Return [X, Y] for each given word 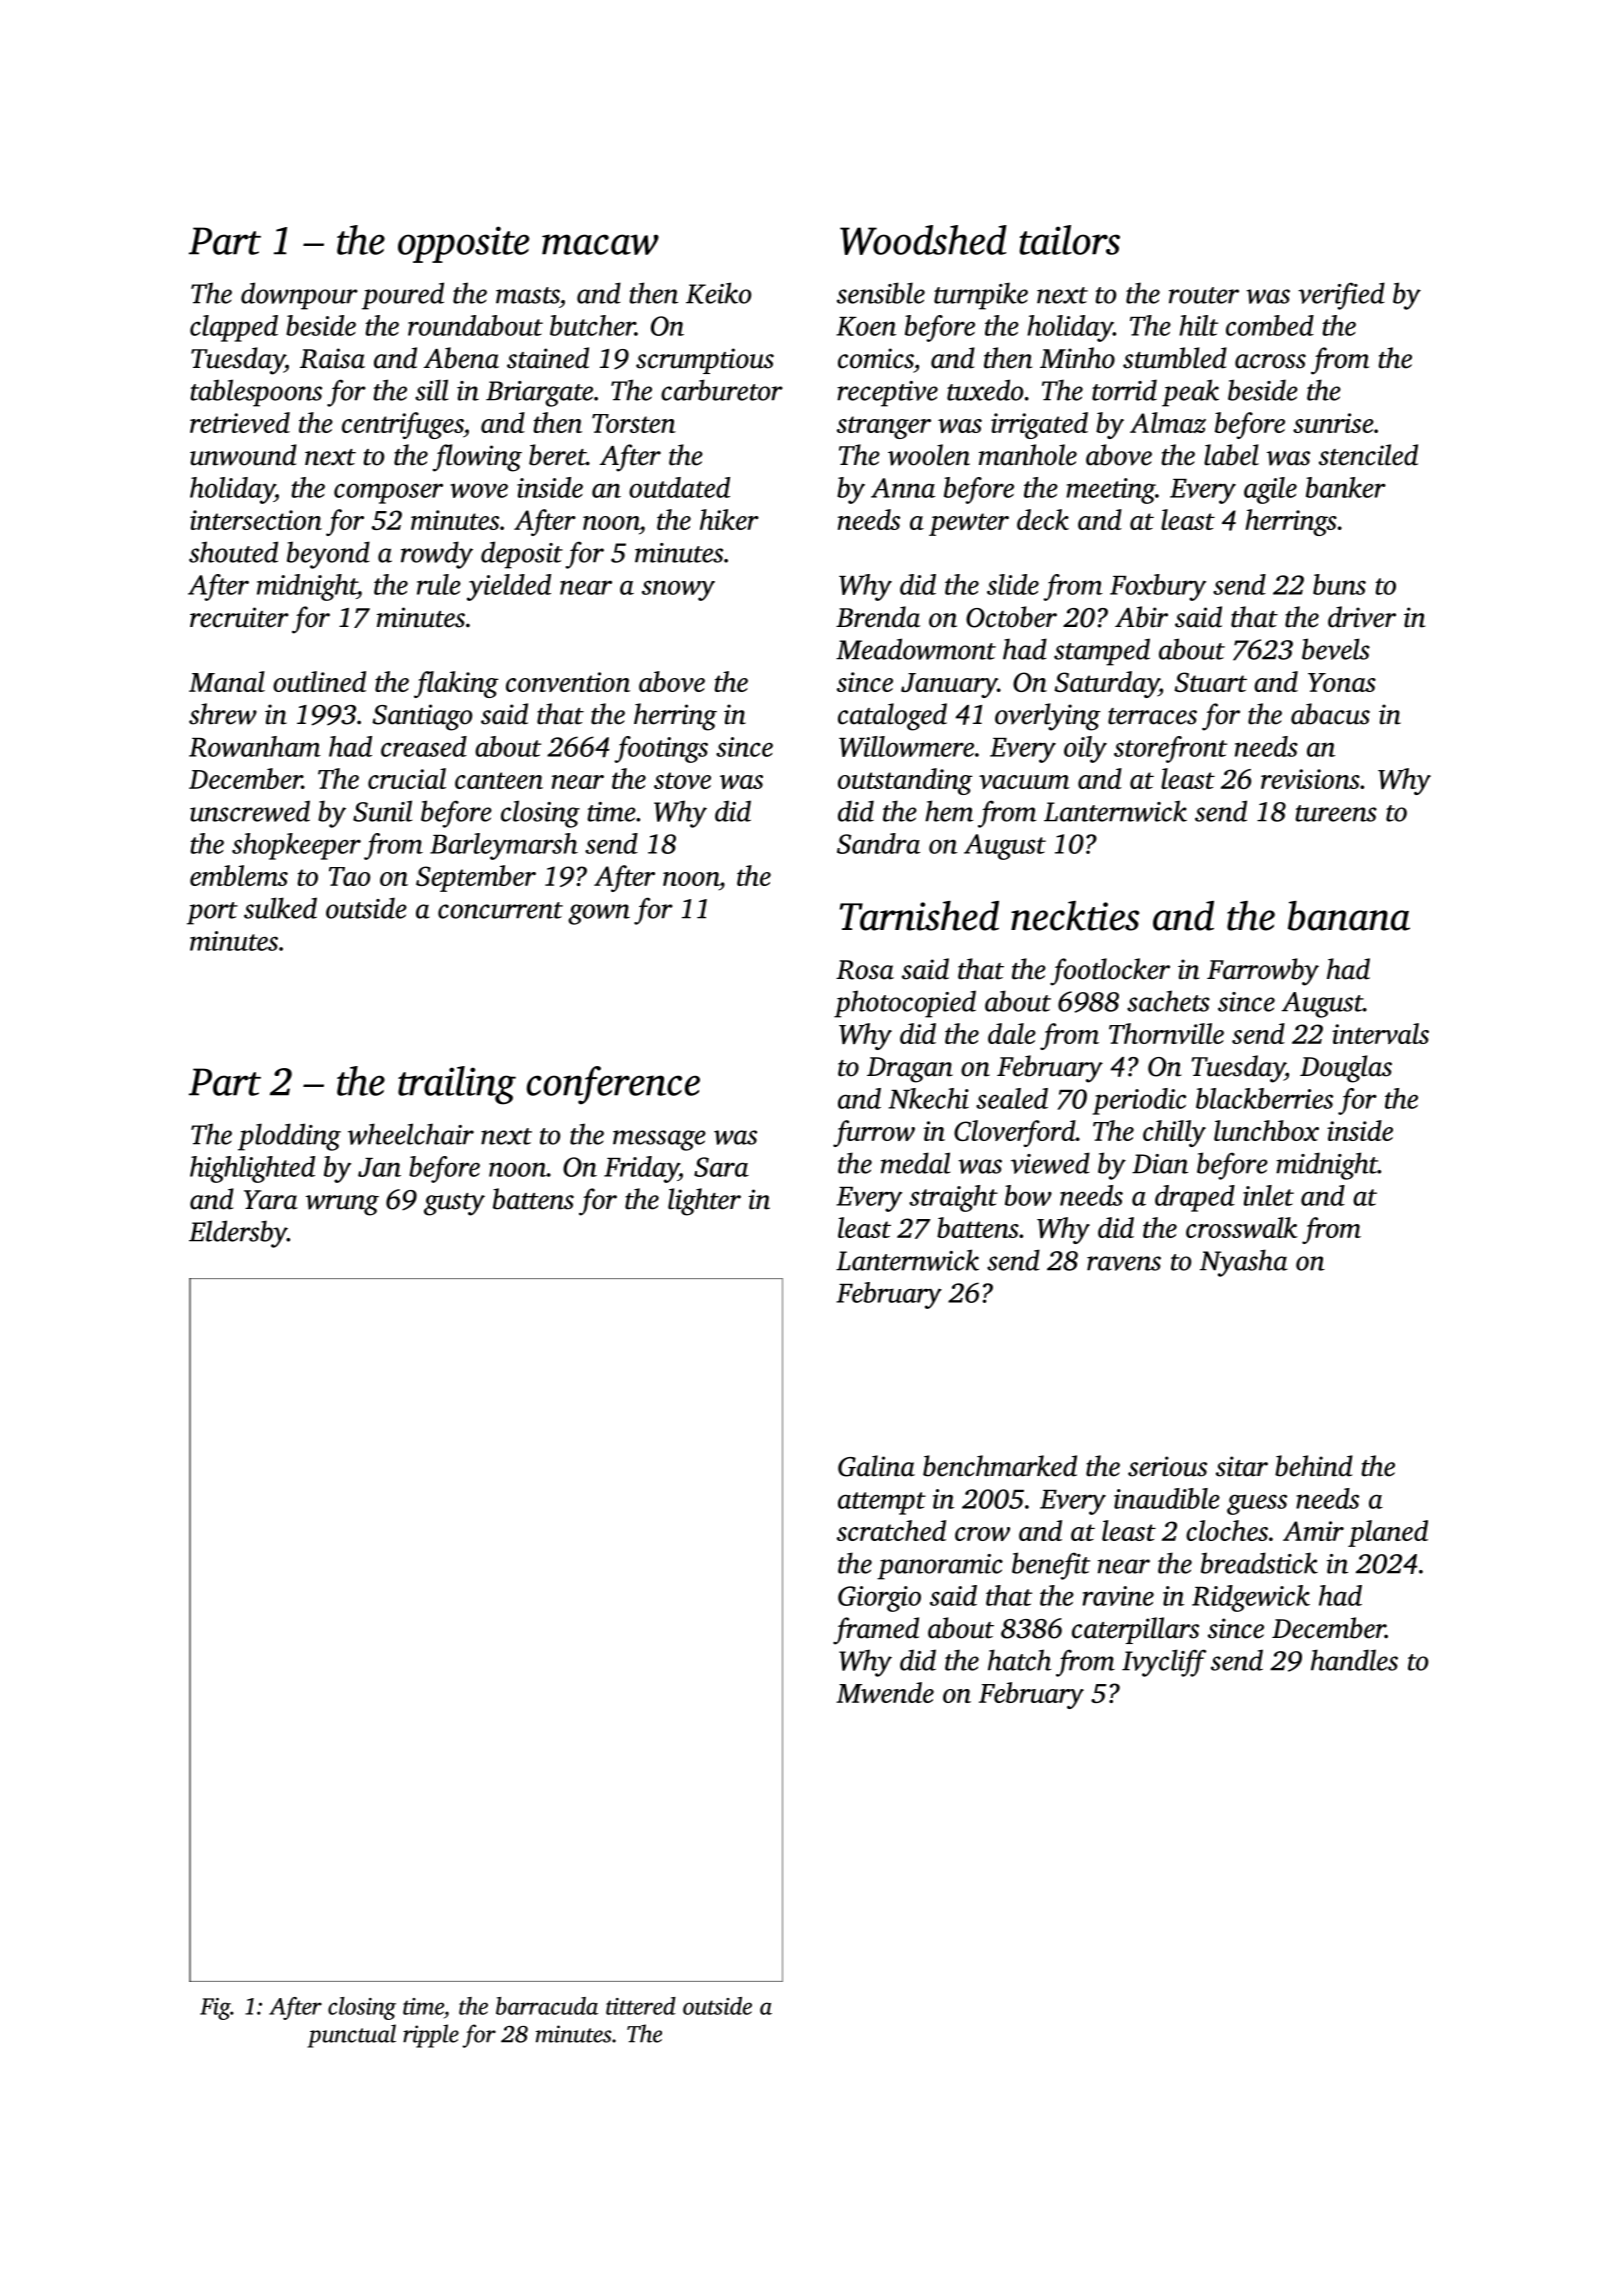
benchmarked [1000, 1466]
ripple [431, 2036]
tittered [641, 2006]
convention [568, 682]
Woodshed [923, 240]
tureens [1336, 813]
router [1204, 295]
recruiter [239, 617]
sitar [1242, 1466]
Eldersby [238, 1234]
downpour [299, 296]
